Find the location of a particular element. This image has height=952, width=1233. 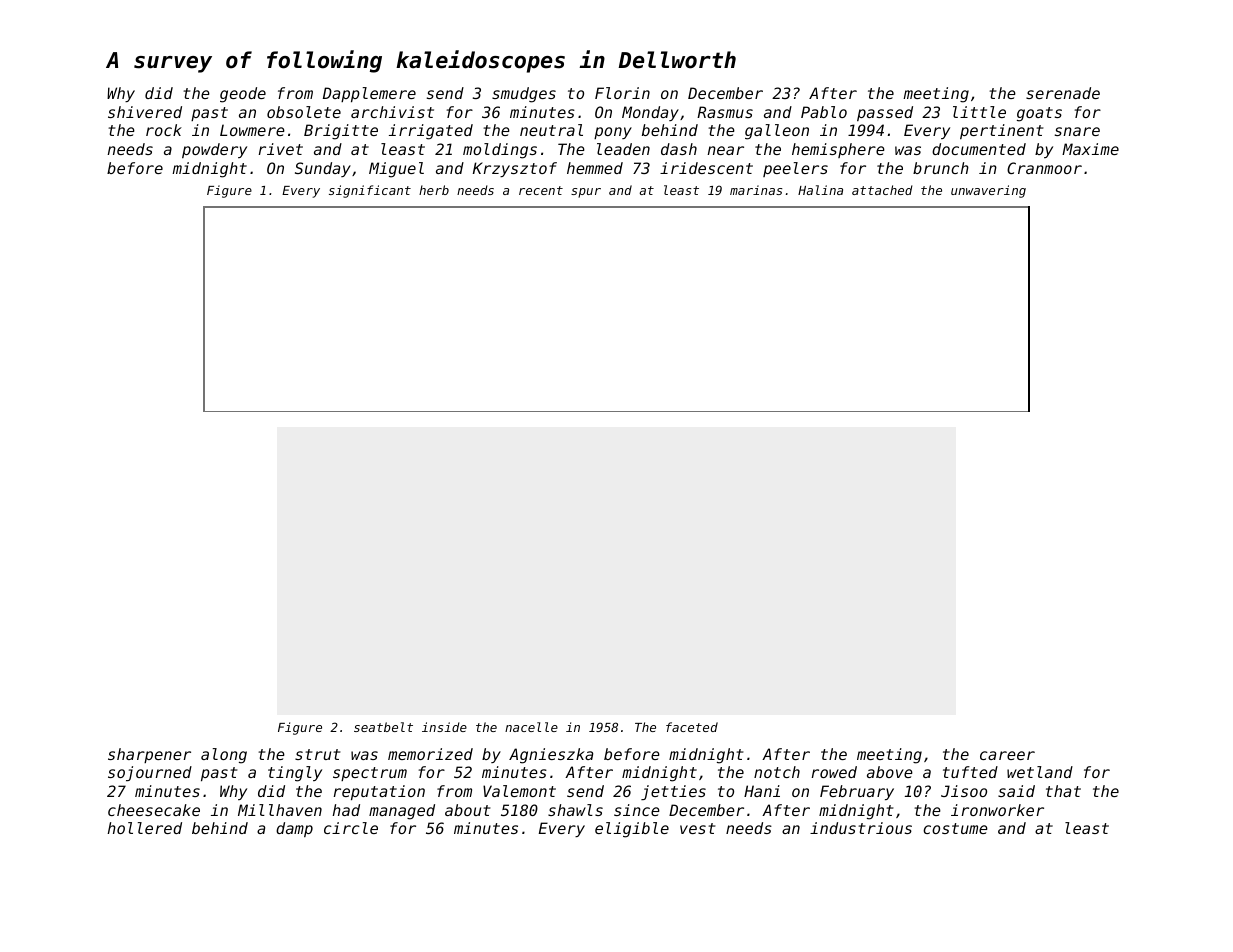

faceted is located at coordinates (692, 727).
